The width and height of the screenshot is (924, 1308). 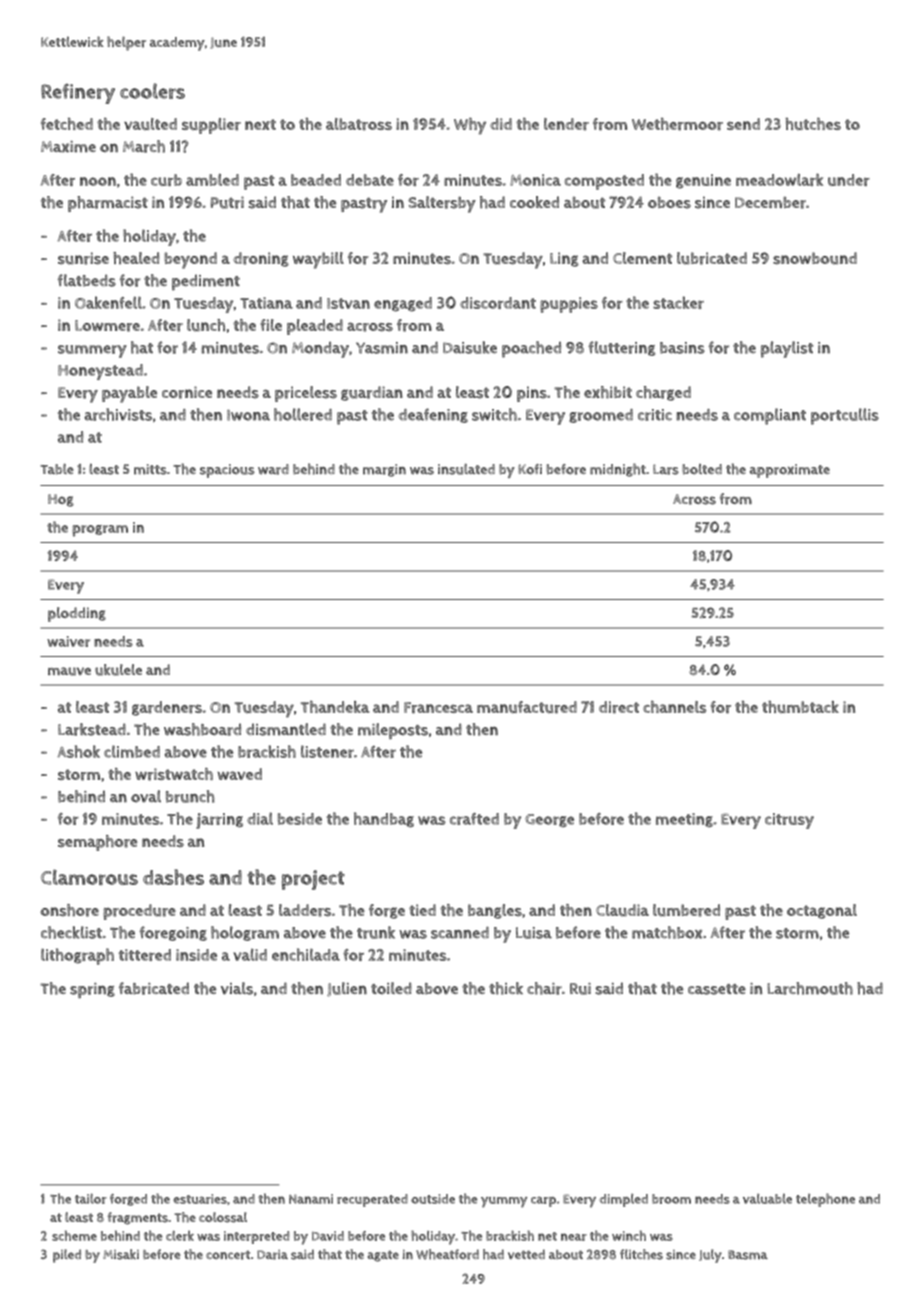 I want to click on bolted, so click(x=702, y=469).
